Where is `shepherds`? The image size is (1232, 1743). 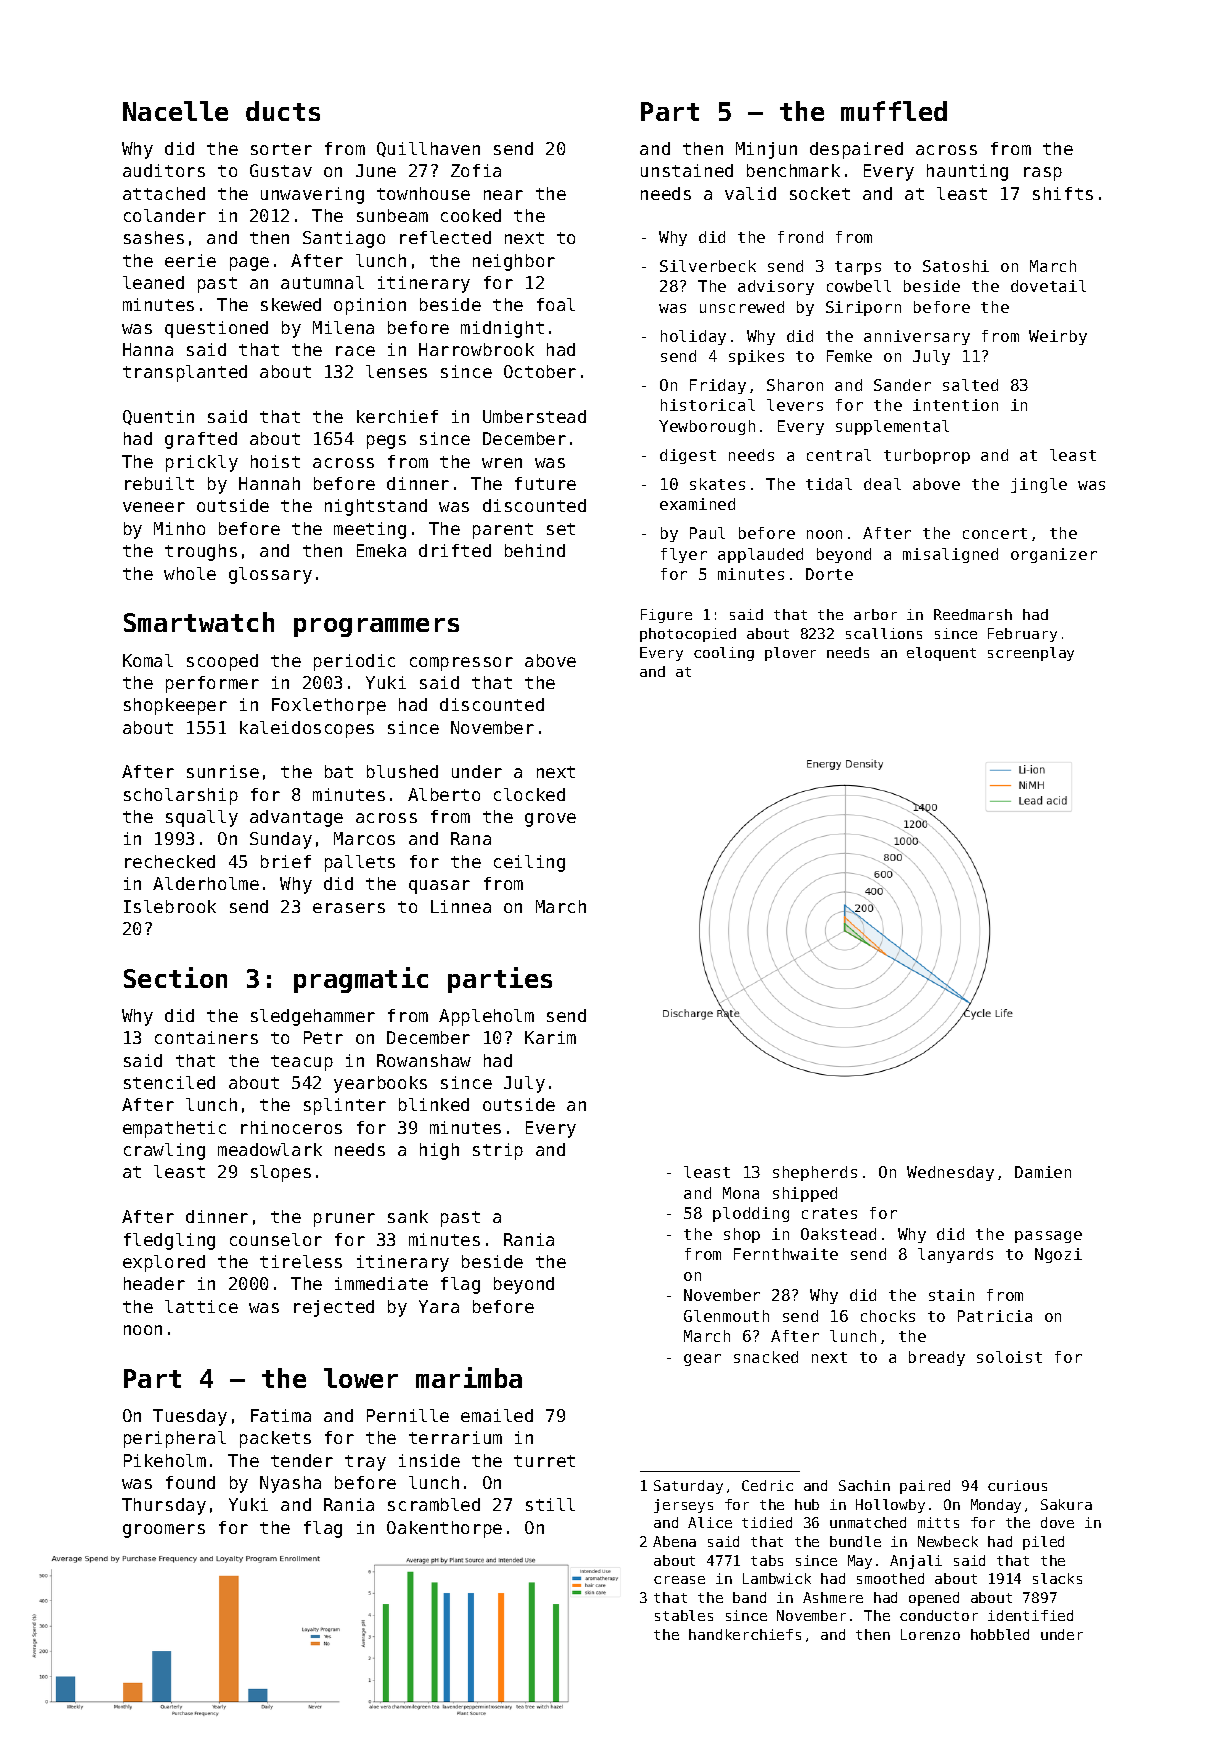
shepherds is located at coordinates (815, 1173).
